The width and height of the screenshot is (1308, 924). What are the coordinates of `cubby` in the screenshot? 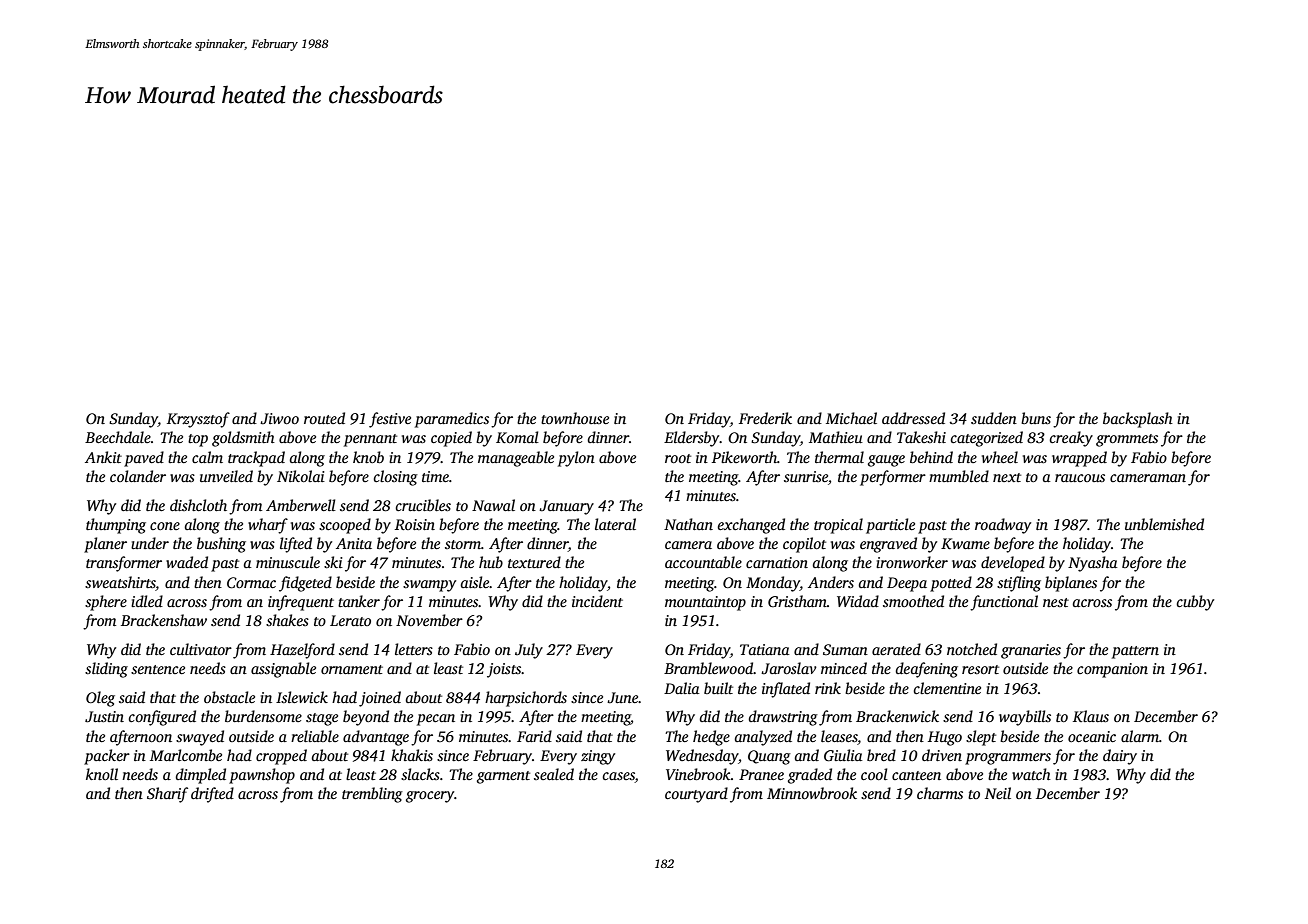 It's located at (1195, 603).
